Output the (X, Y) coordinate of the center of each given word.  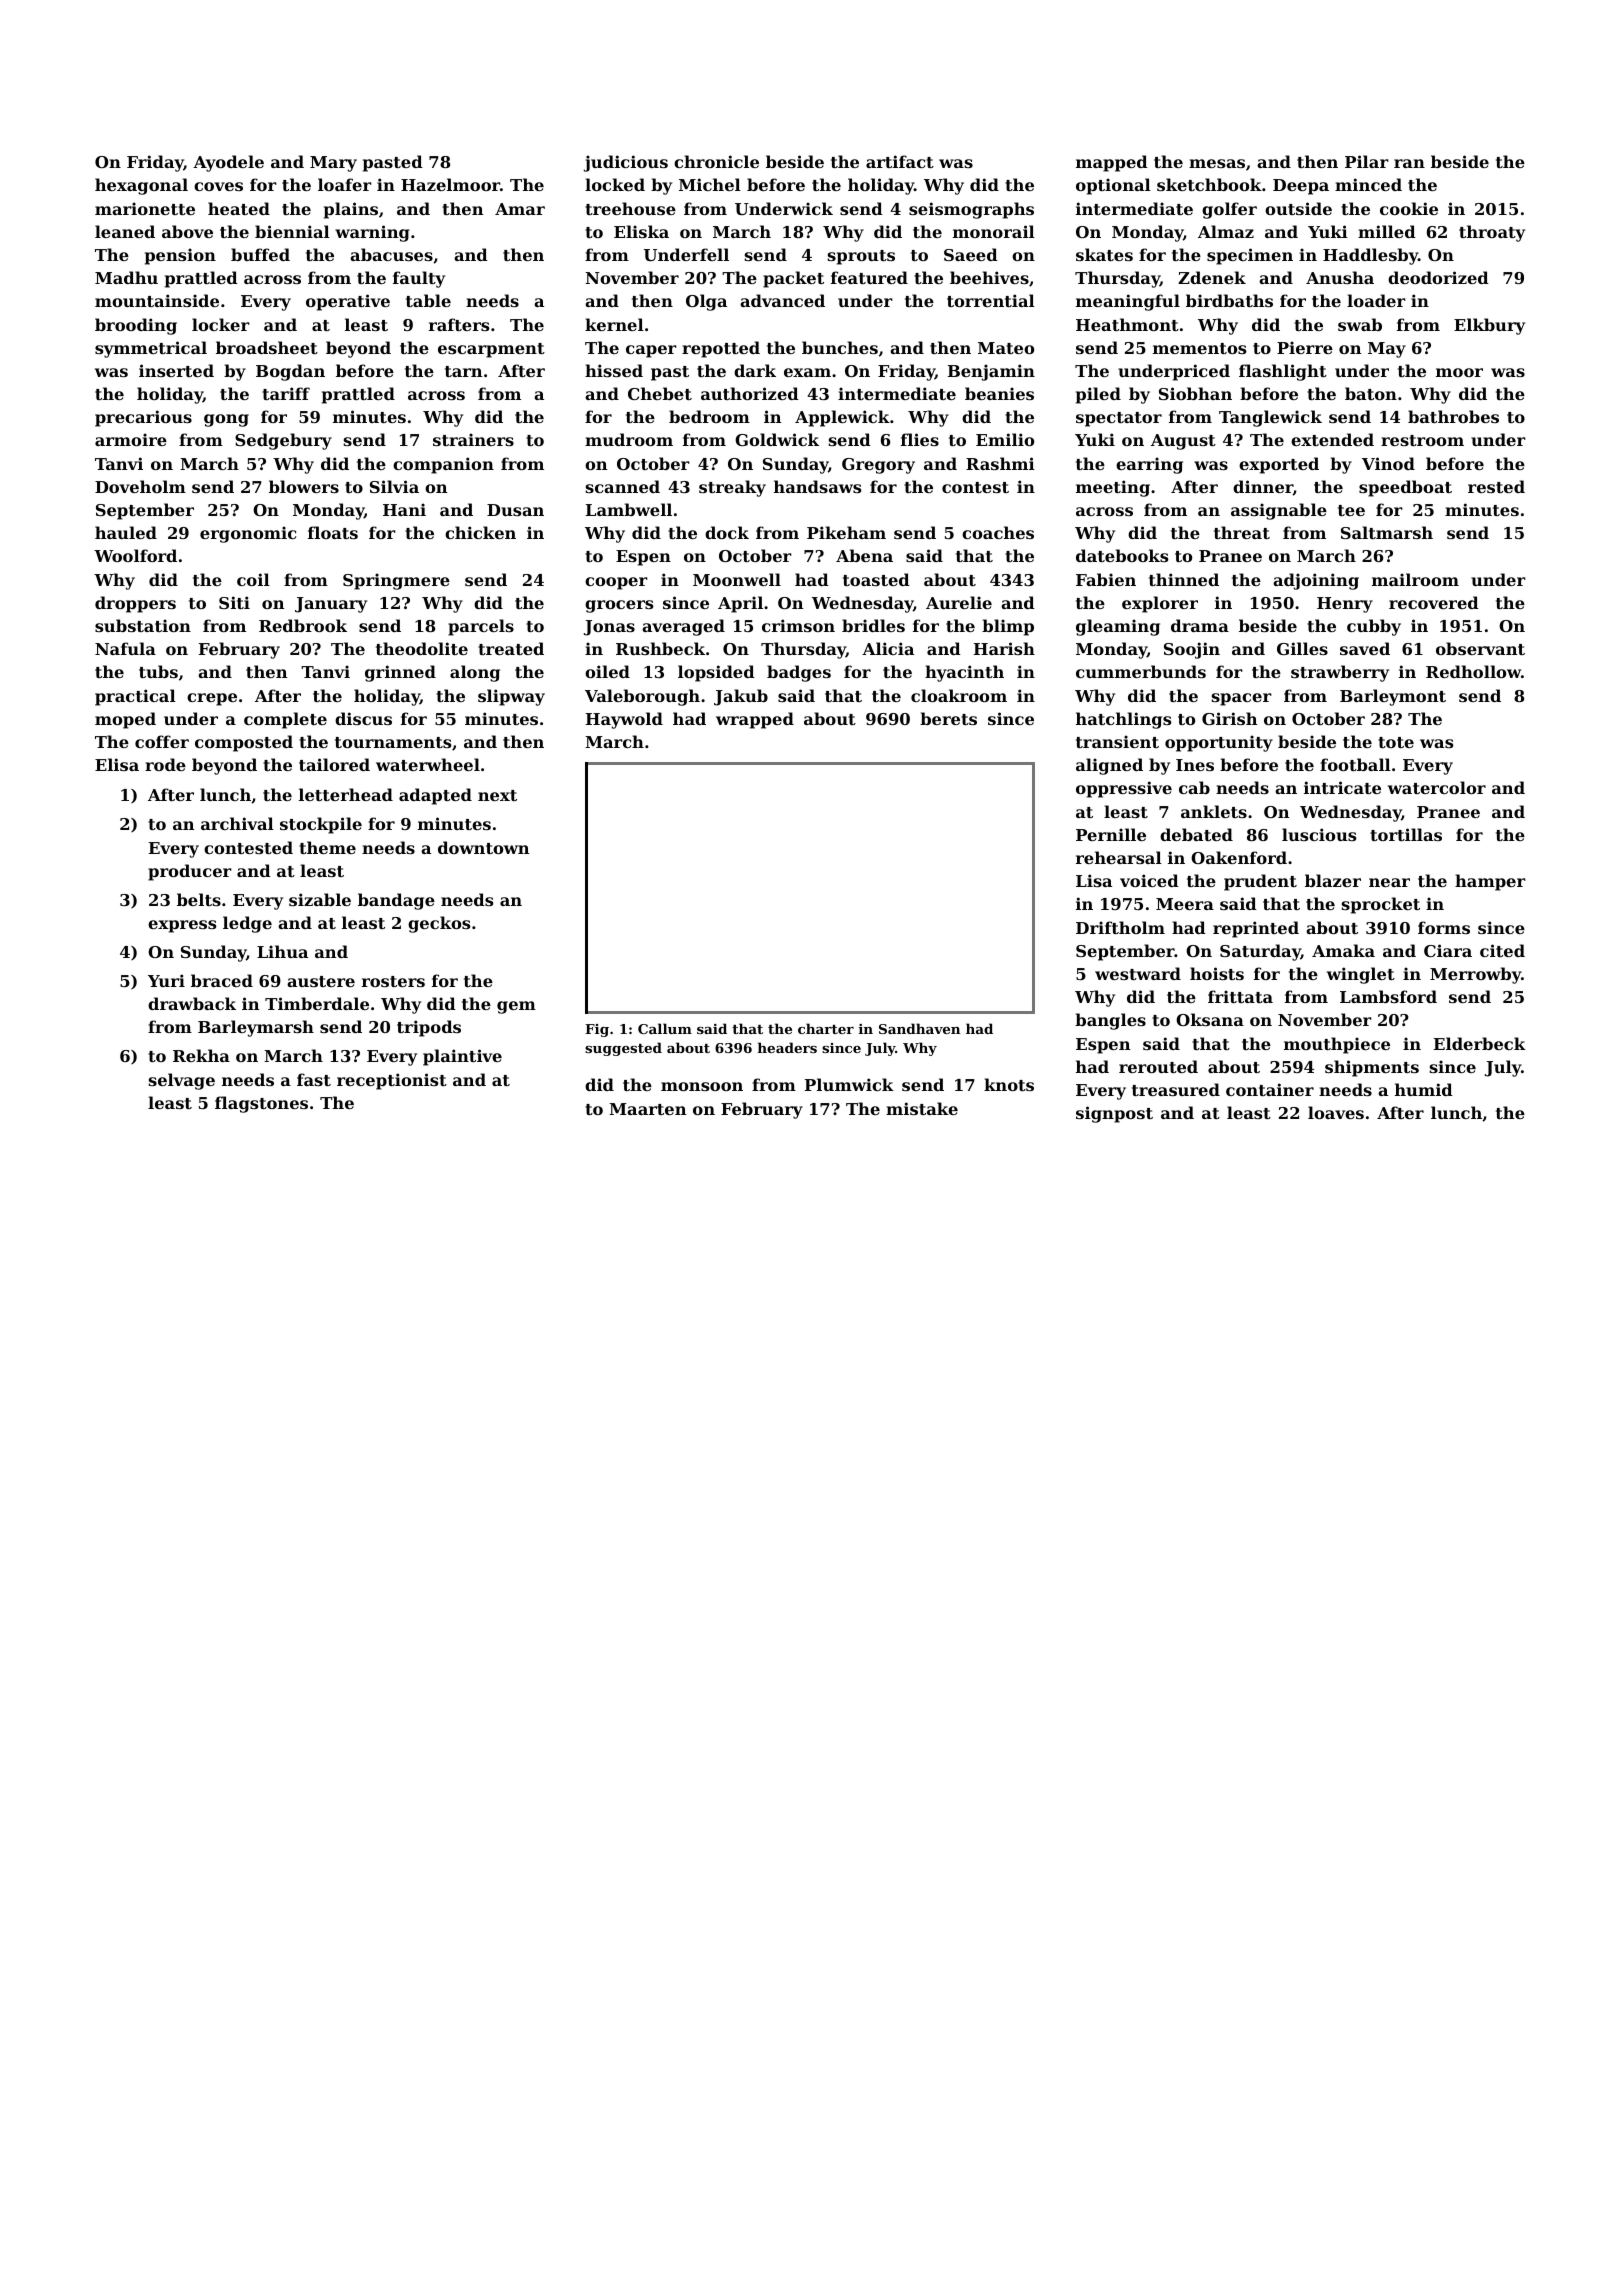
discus (363, 718)
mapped (1112, 163)
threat (1242, 532)
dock (727, 532)
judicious (626, 163)
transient (1117, 741)
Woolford (135, 555)
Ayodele (228, 163)
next (497, 795)
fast (314, 1079)
